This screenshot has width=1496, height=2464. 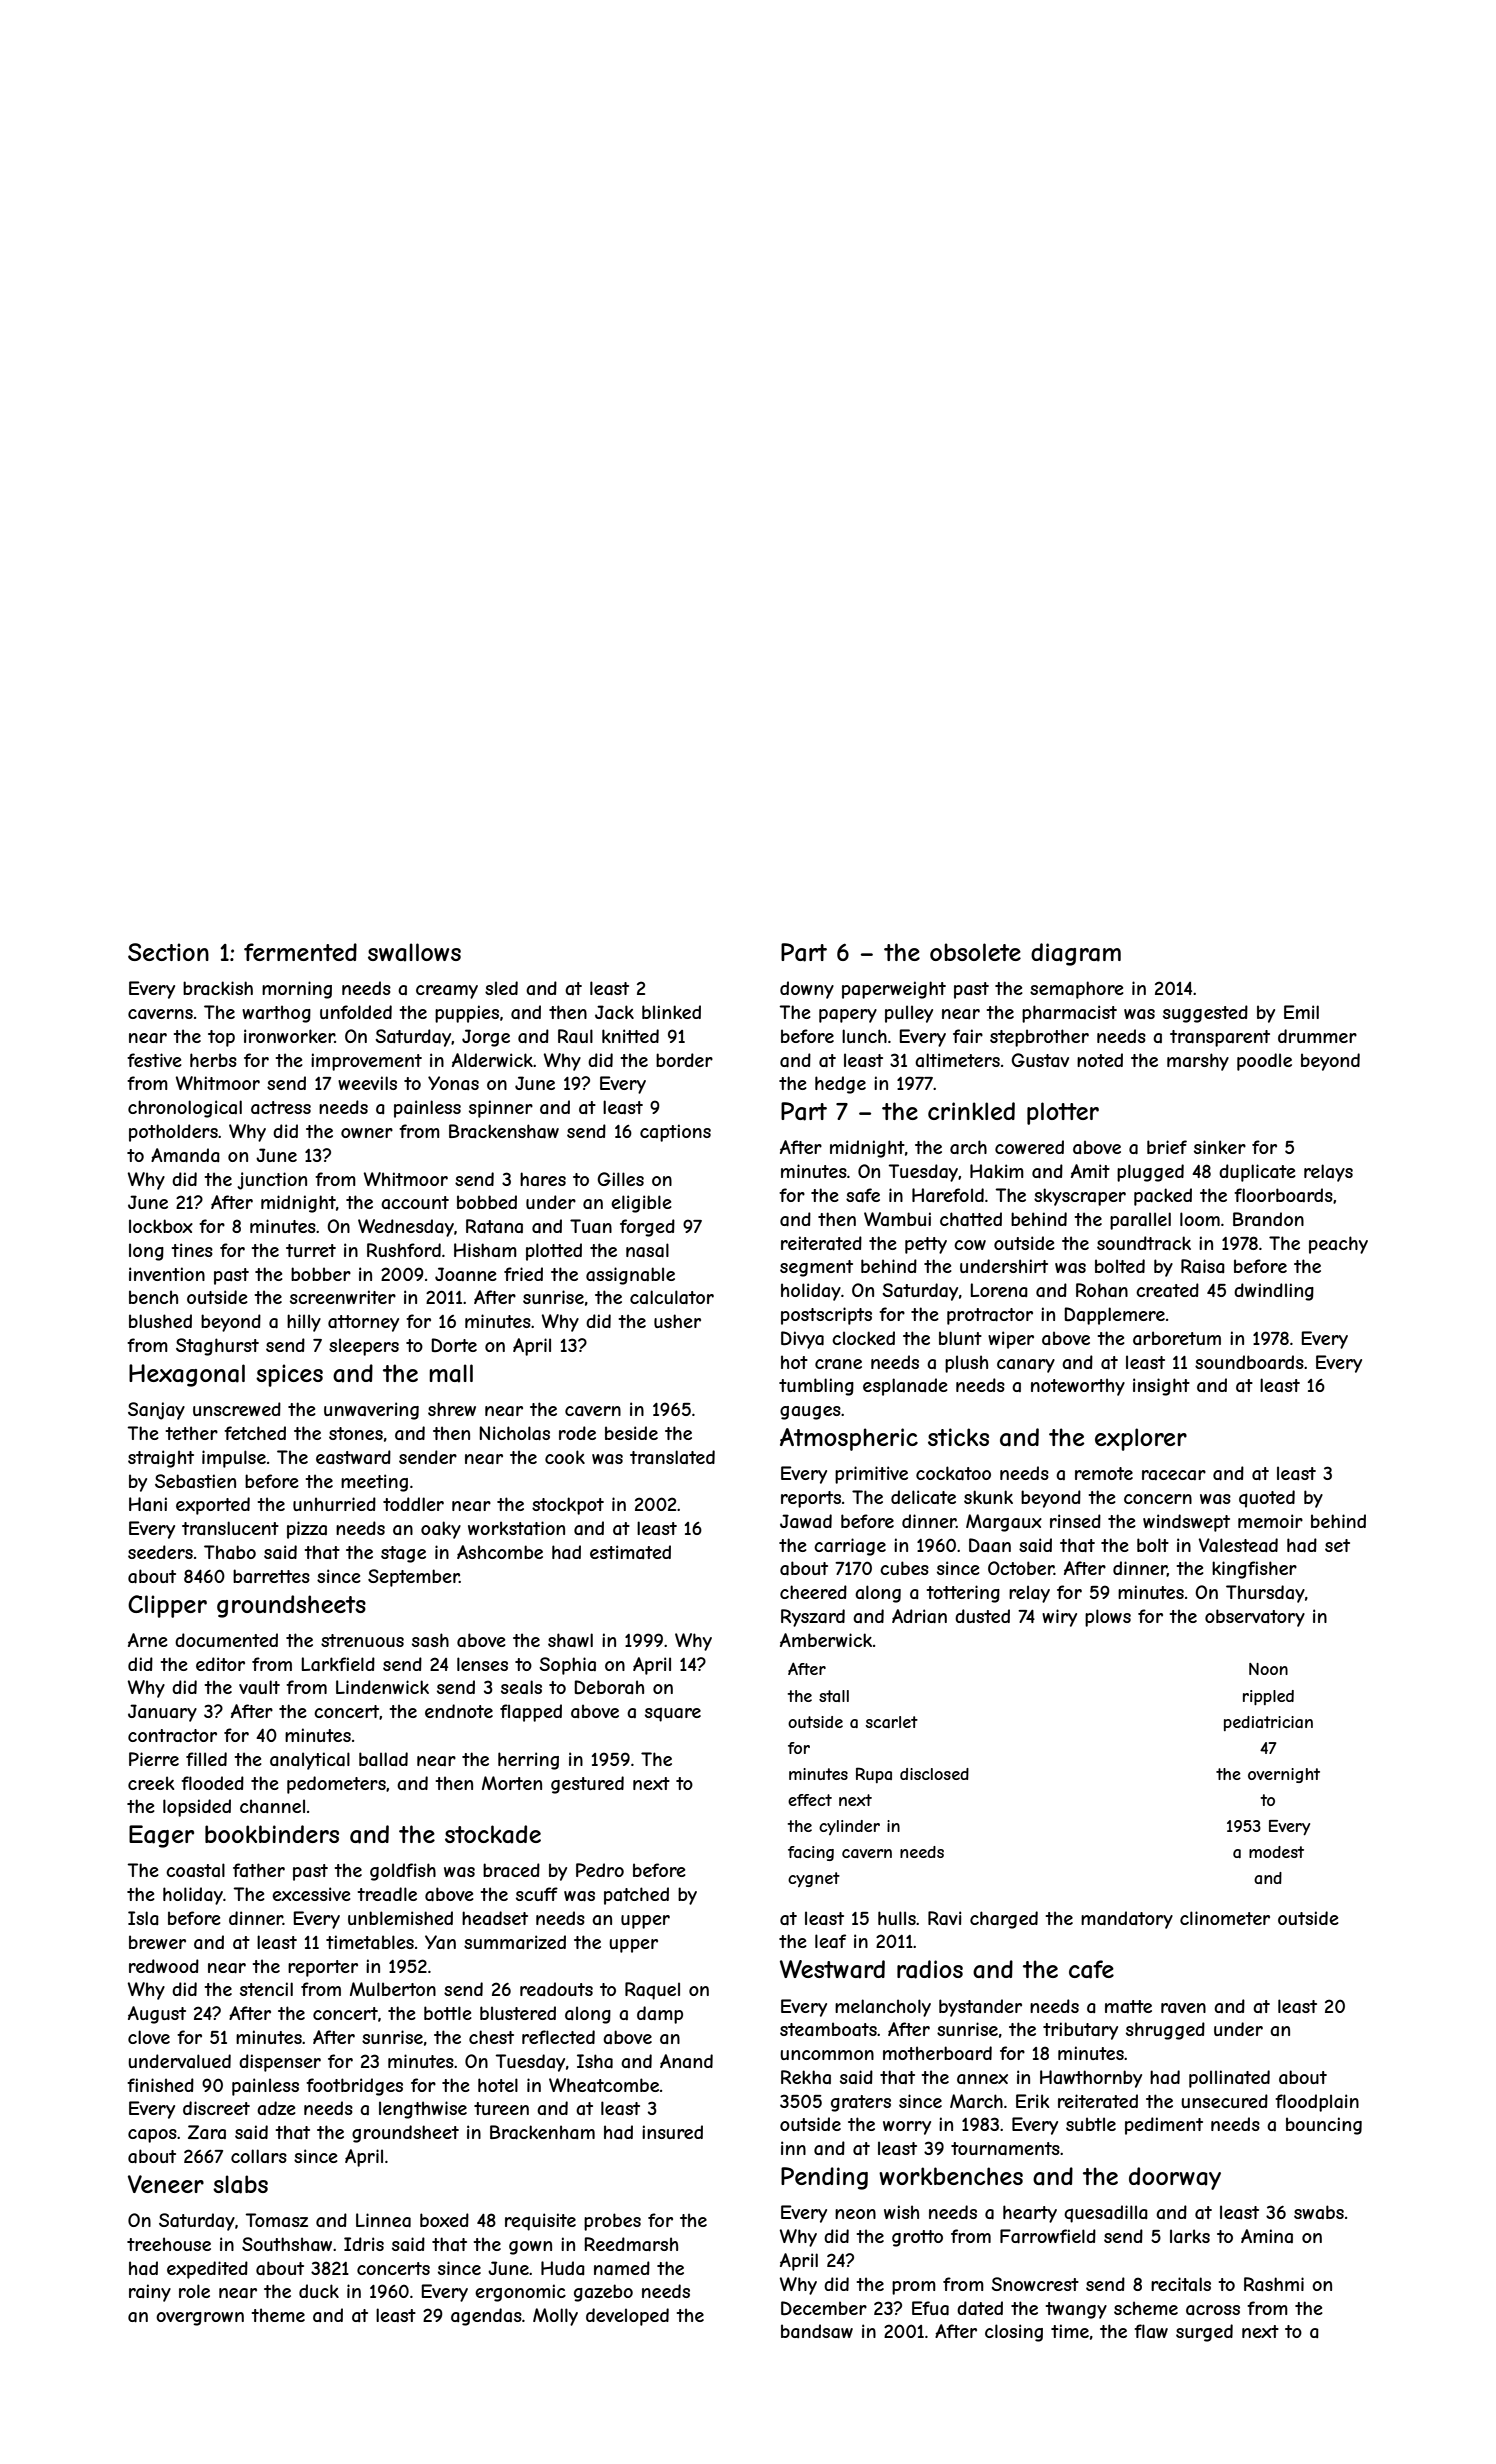 What do you see at coordinates (975, 952) in the screenshot?
I see `obsolete` at bounding box center [975, 952].
